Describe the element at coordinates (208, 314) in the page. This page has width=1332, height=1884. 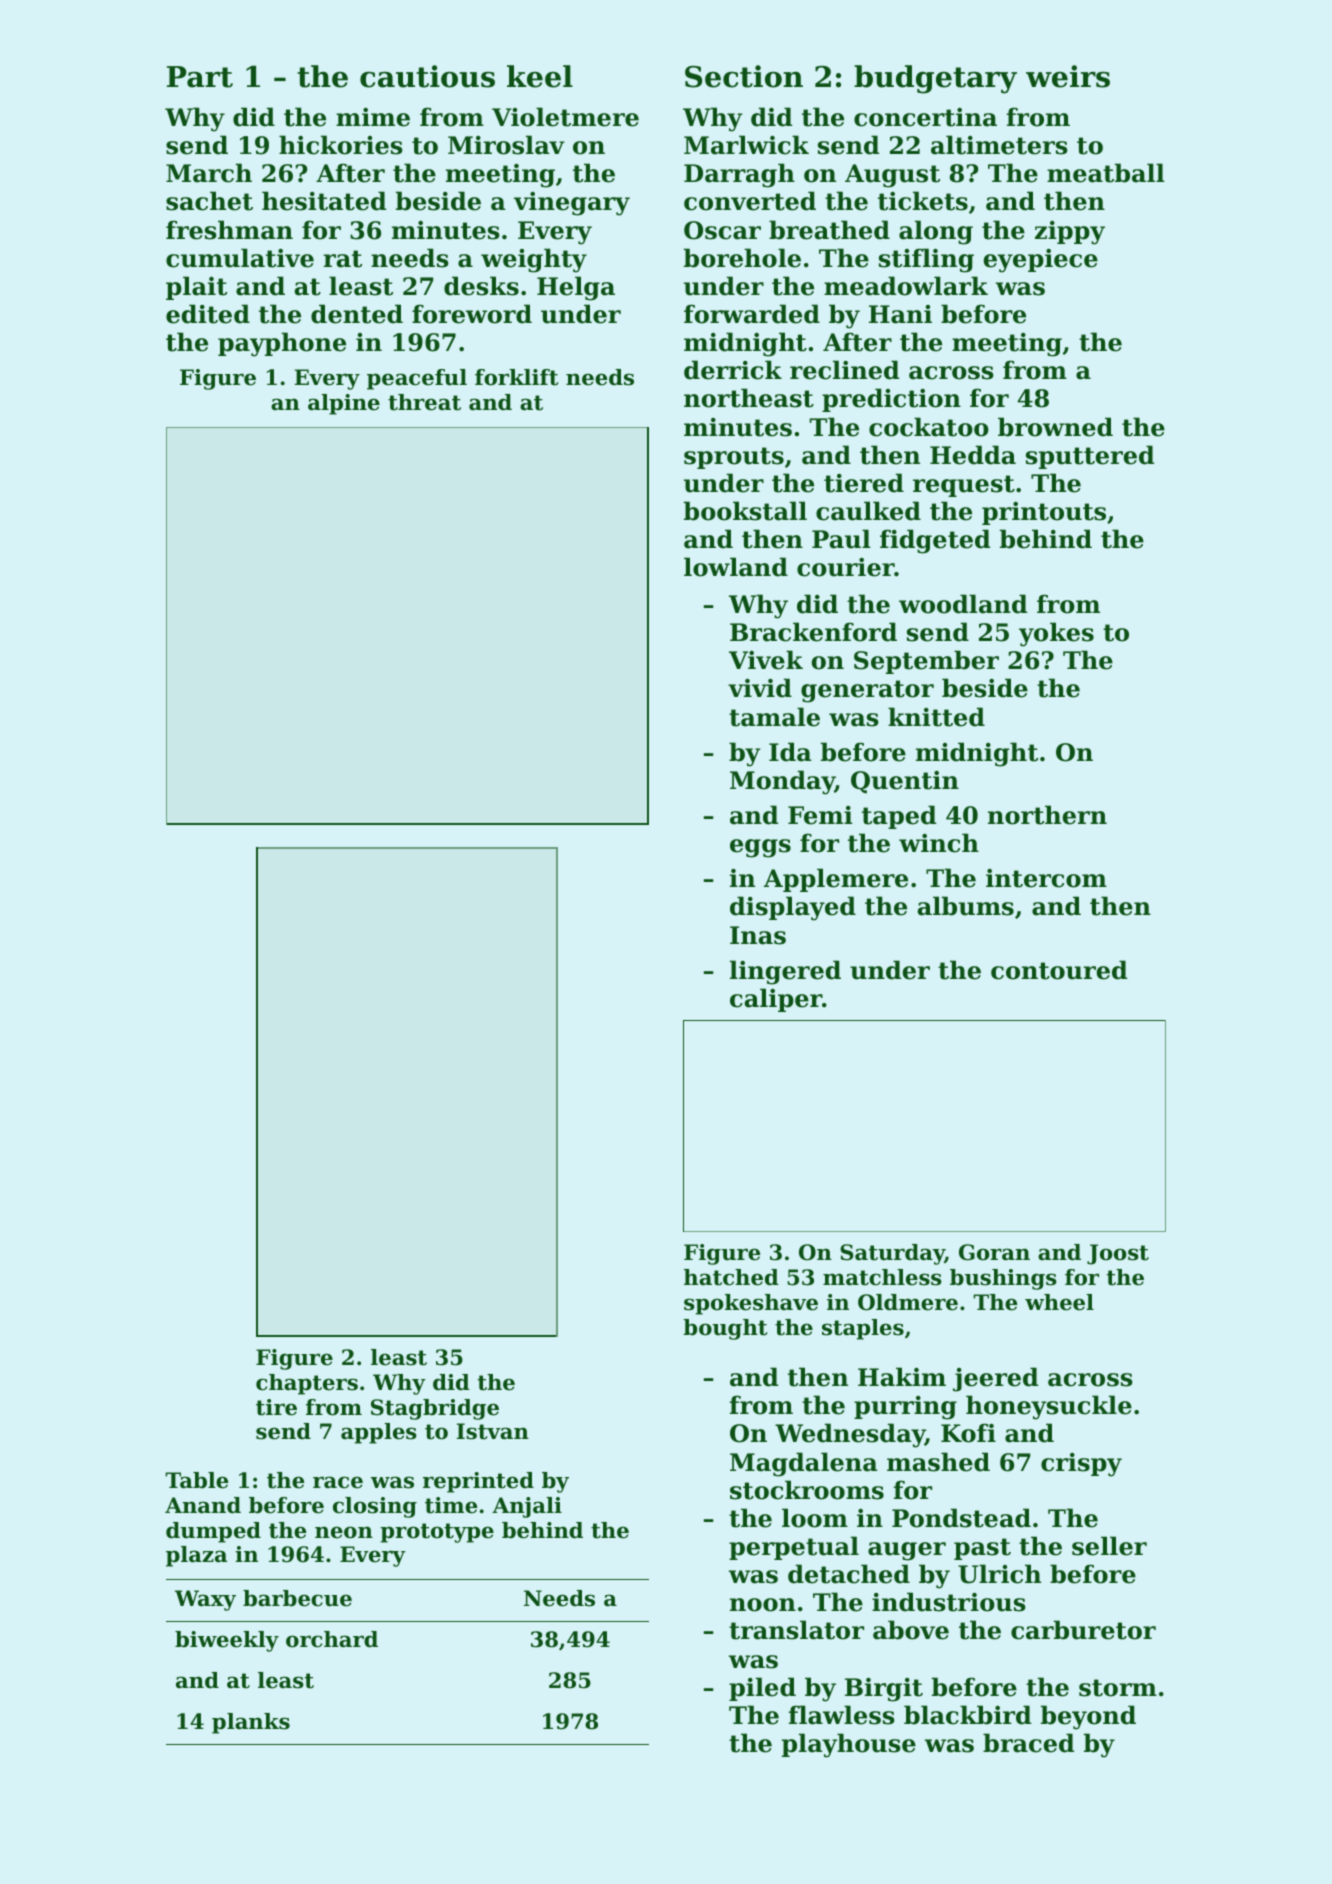
I see `edited` at that location.
